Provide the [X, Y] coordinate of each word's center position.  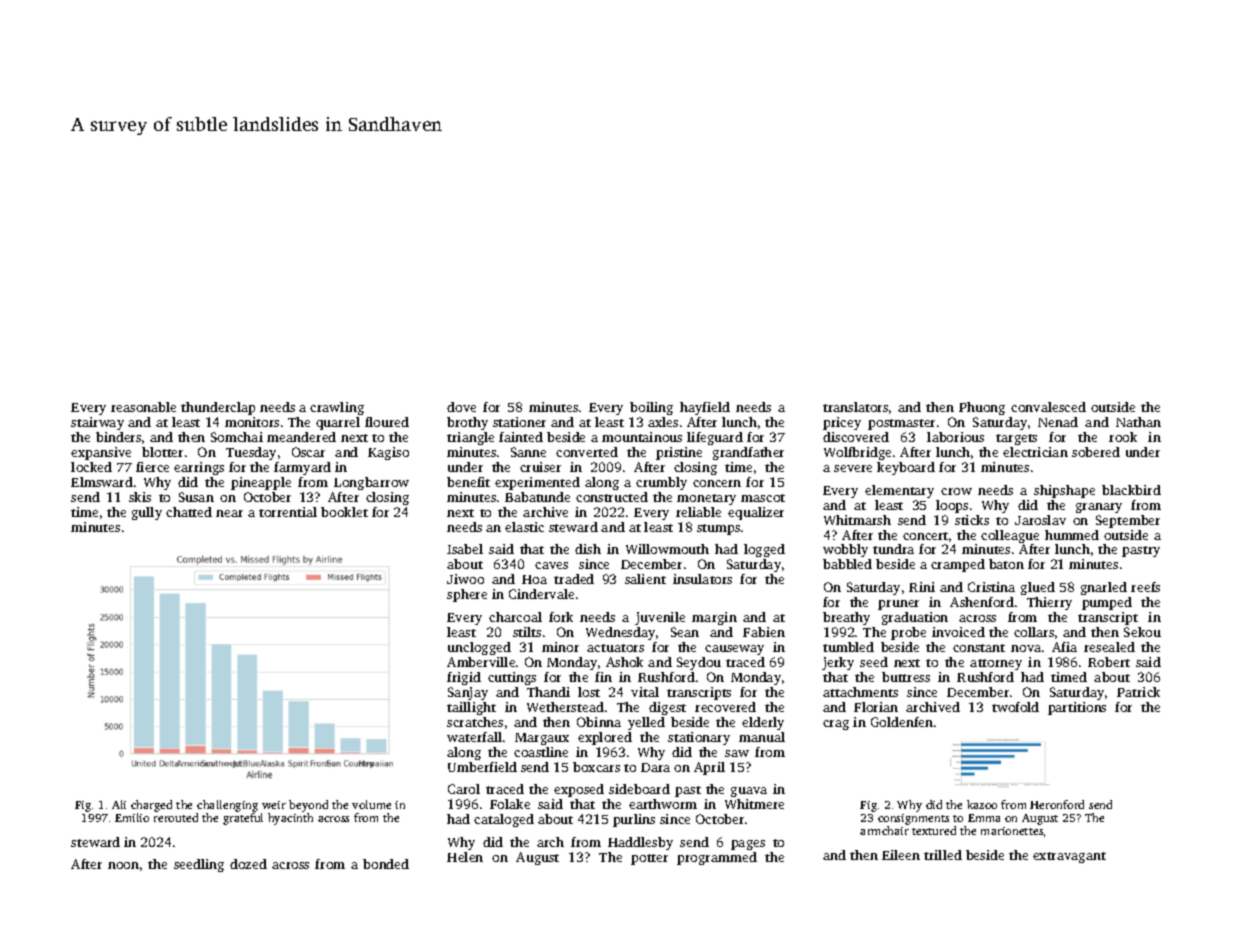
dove [461, 407]
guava [749, 792]
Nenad [1058, 422]
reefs [1145, 587]
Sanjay [468, 693]
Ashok [624, 662]
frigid [464, 678]
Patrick [1138, 692]
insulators [702, 579]
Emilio [132, 817]
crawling [337, 408]
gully [147, 513]
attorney [996, 664]
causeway [734, 650]
